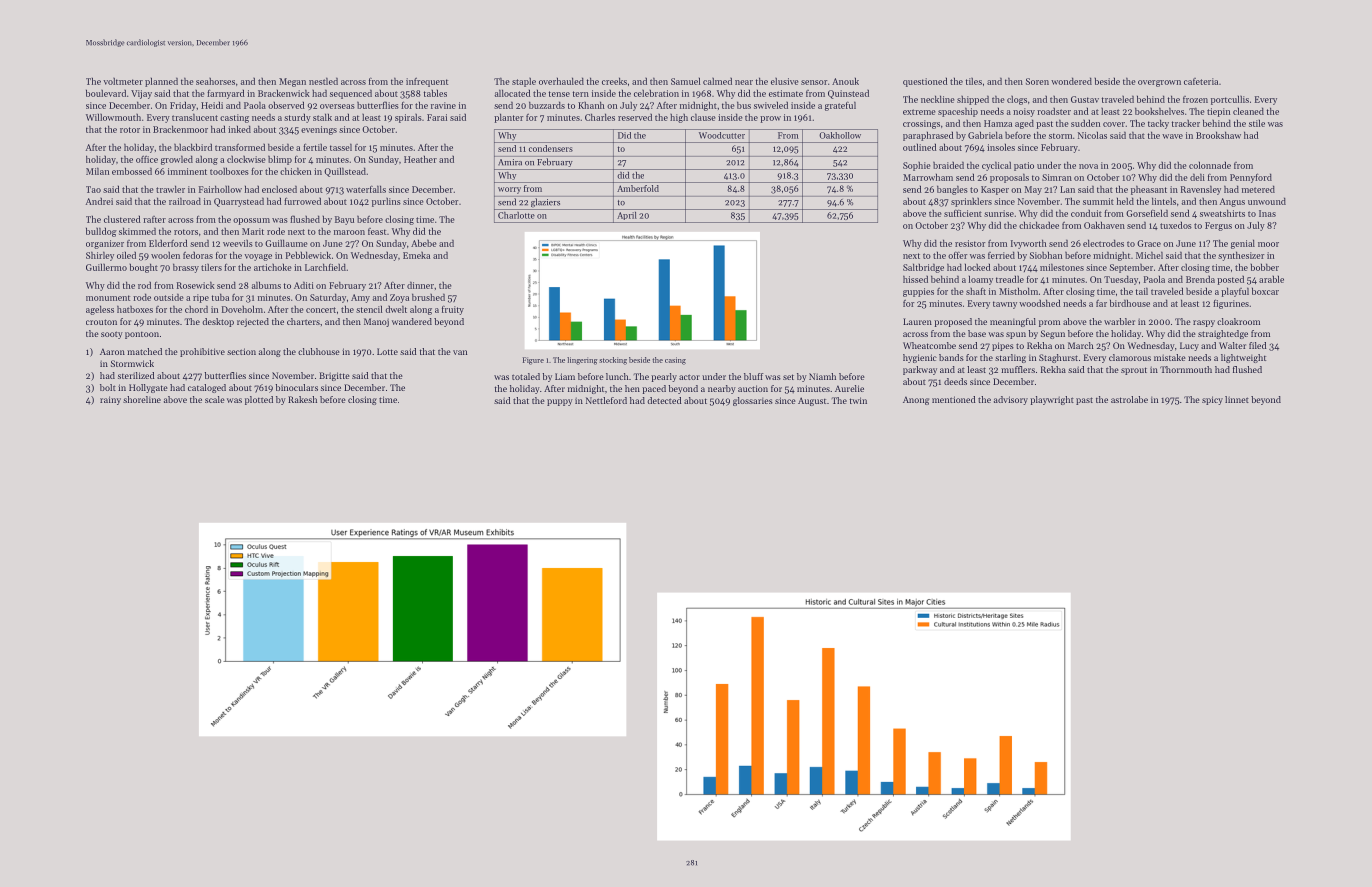 The height and width of the screenshot is (887, 1372). What do you see at coordinates (840, 106) in the screenshot?
I see `grateful` at bounding box center [840, 106].
